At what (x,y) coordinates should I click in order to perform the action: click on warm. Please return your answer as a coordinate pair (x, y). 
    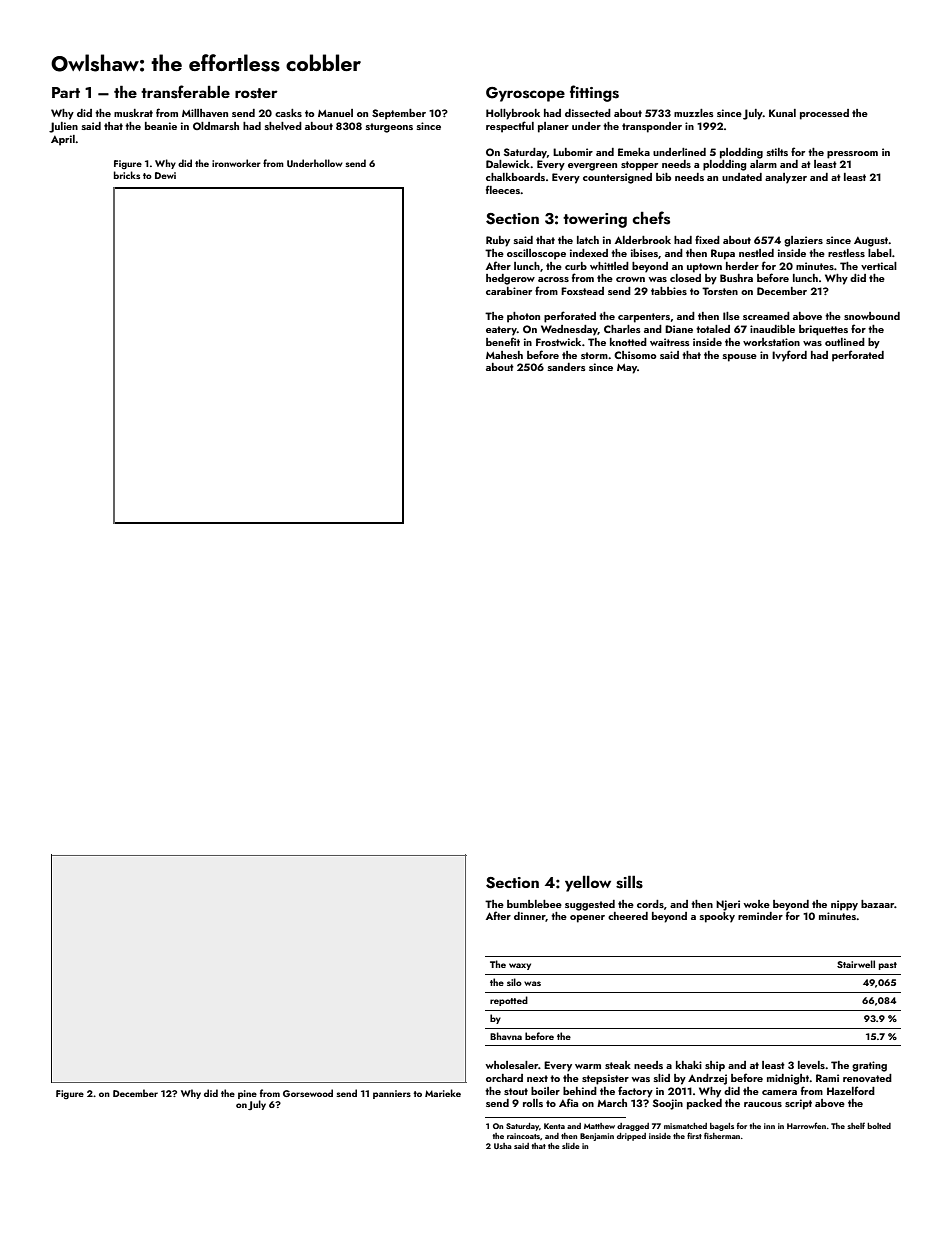
    Looking at the image, I should click on (588, 1066).
